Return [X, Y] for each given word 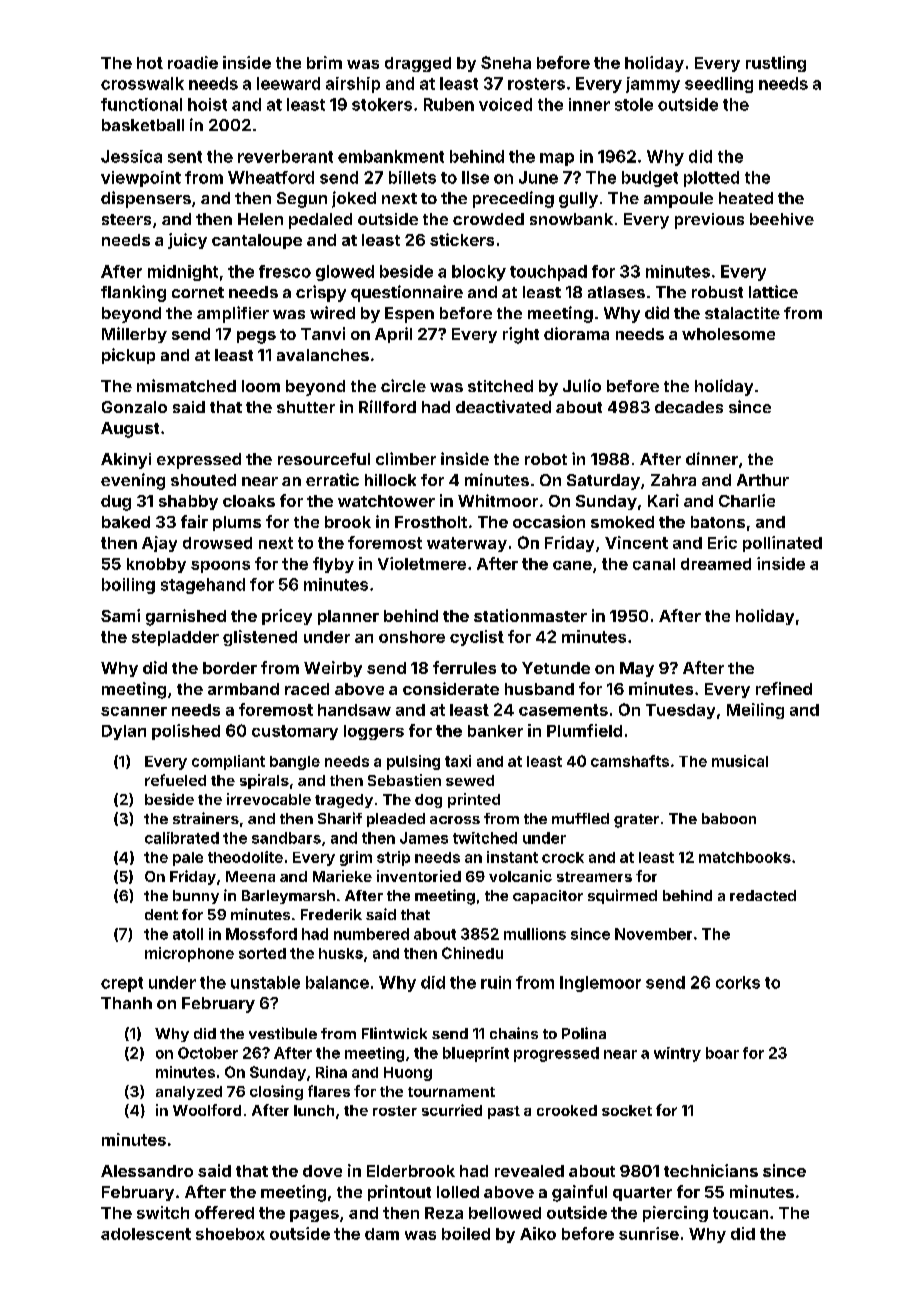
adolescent [146, 1234]
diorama [576, 333]
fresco [285, 271]
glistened [260, 638]
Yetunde [556, 668]
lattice [773, 291]
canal [654, 564]
